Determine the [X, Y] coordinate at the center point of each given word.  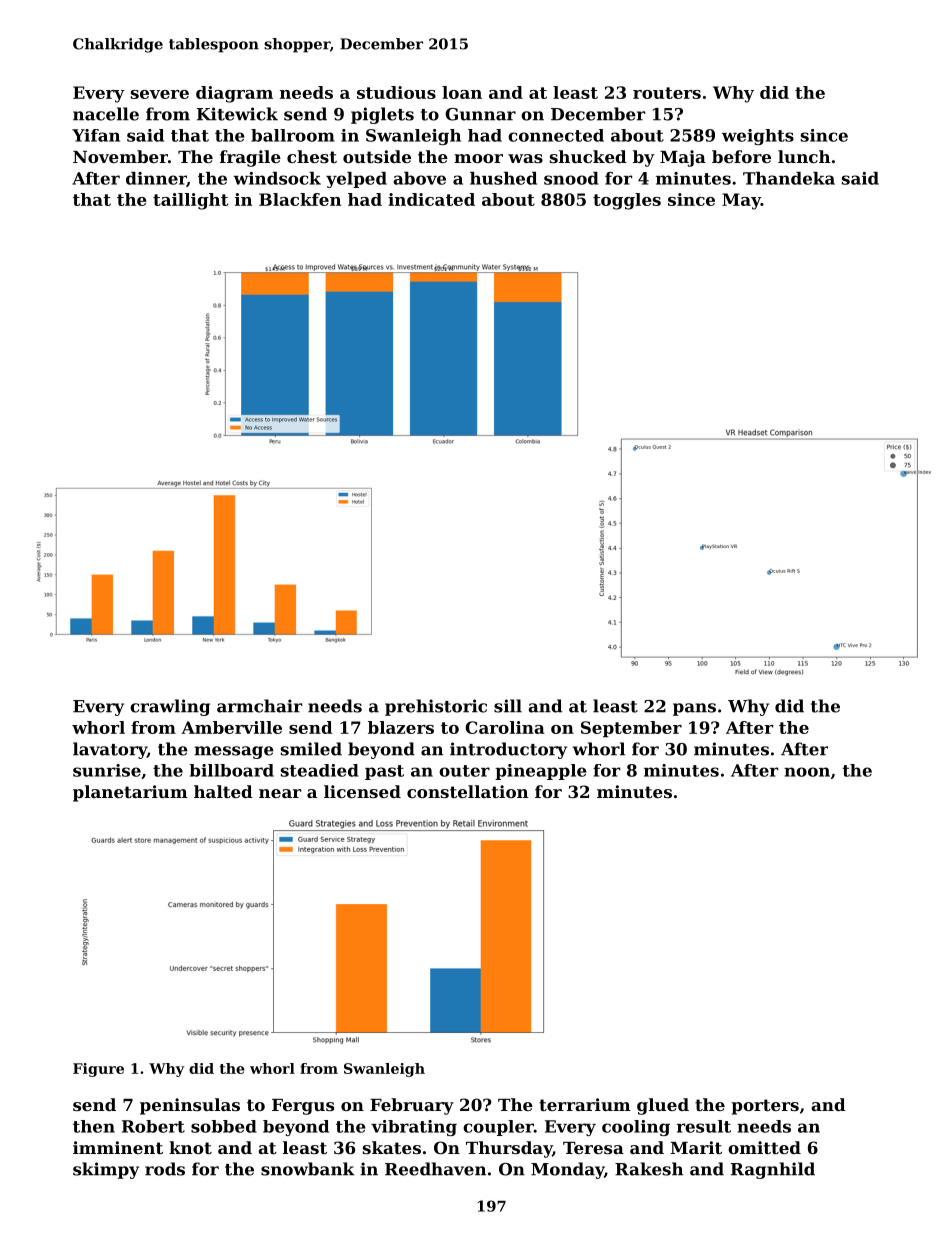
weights [758, 137]
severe [160, 94]
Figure [98, 1070]
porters [765, 1107]
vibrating [414, 1128]
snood [571, 178]
